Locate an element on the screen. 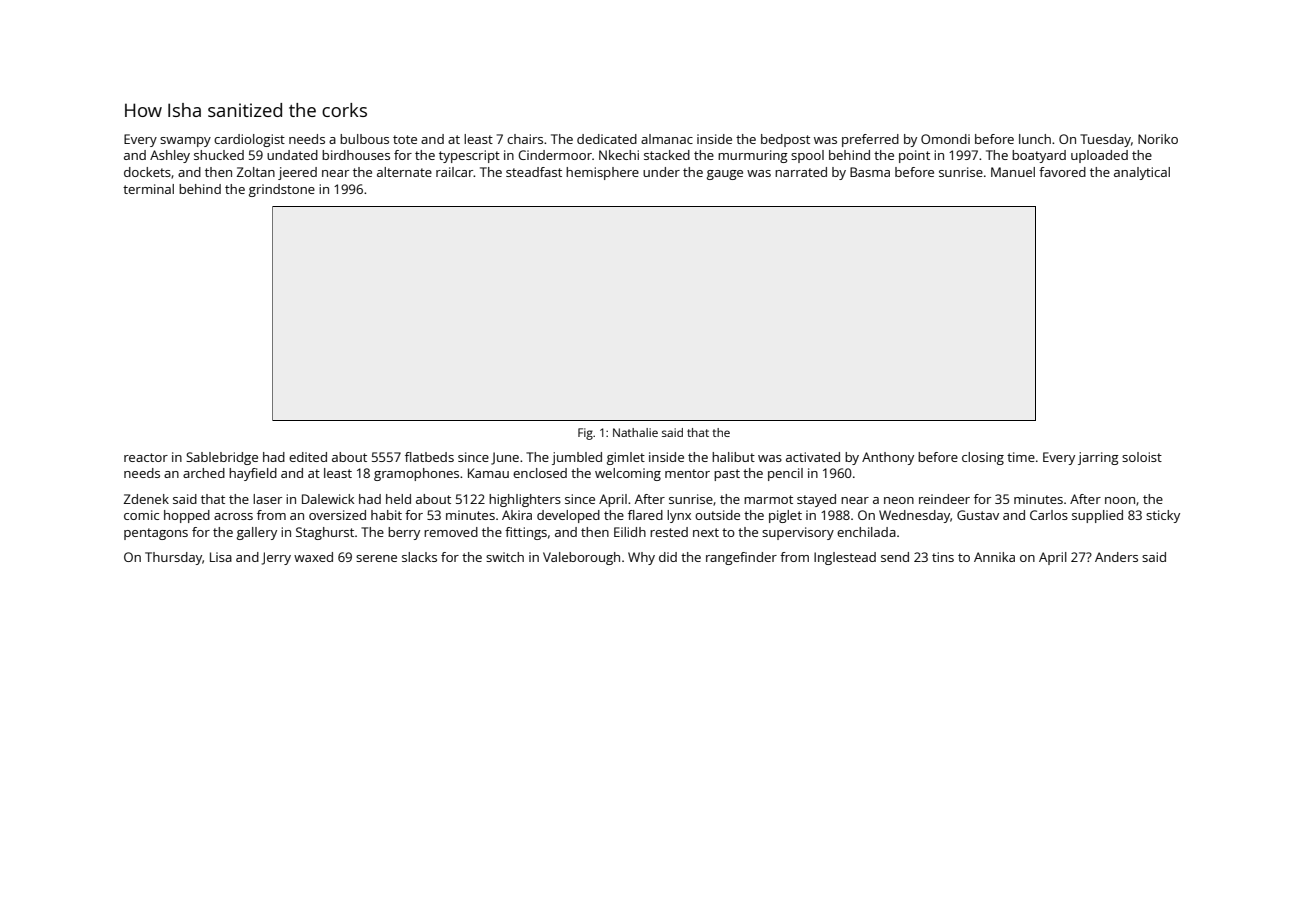 The image size is (1308, 924). Cindermoor is located at coordinates (555, 155).
